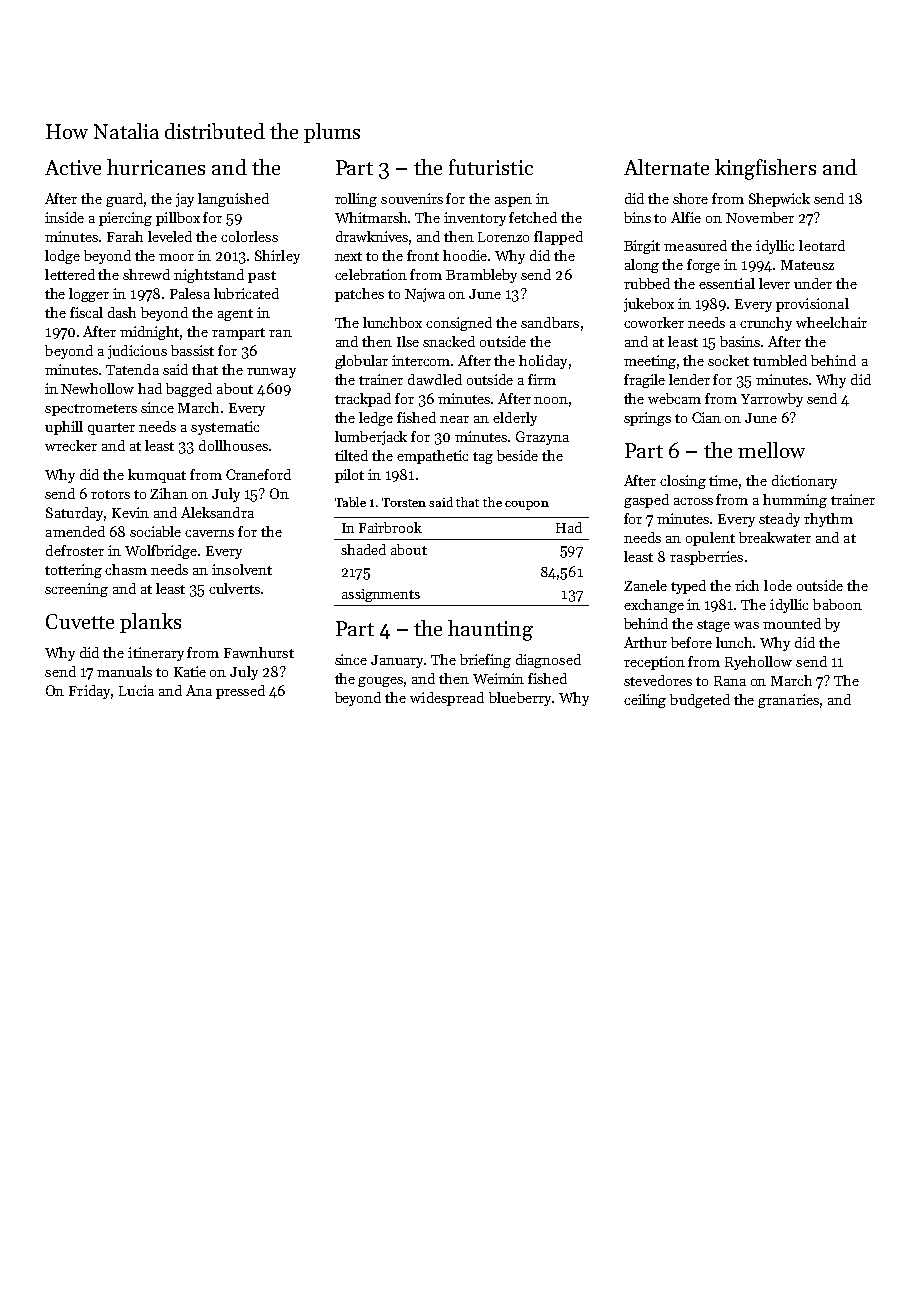 The image size is (924, 1308). What do you see at coordinates (90, 692) in the screenshot?
I see `Friday` at bounding box center [90, 692].
